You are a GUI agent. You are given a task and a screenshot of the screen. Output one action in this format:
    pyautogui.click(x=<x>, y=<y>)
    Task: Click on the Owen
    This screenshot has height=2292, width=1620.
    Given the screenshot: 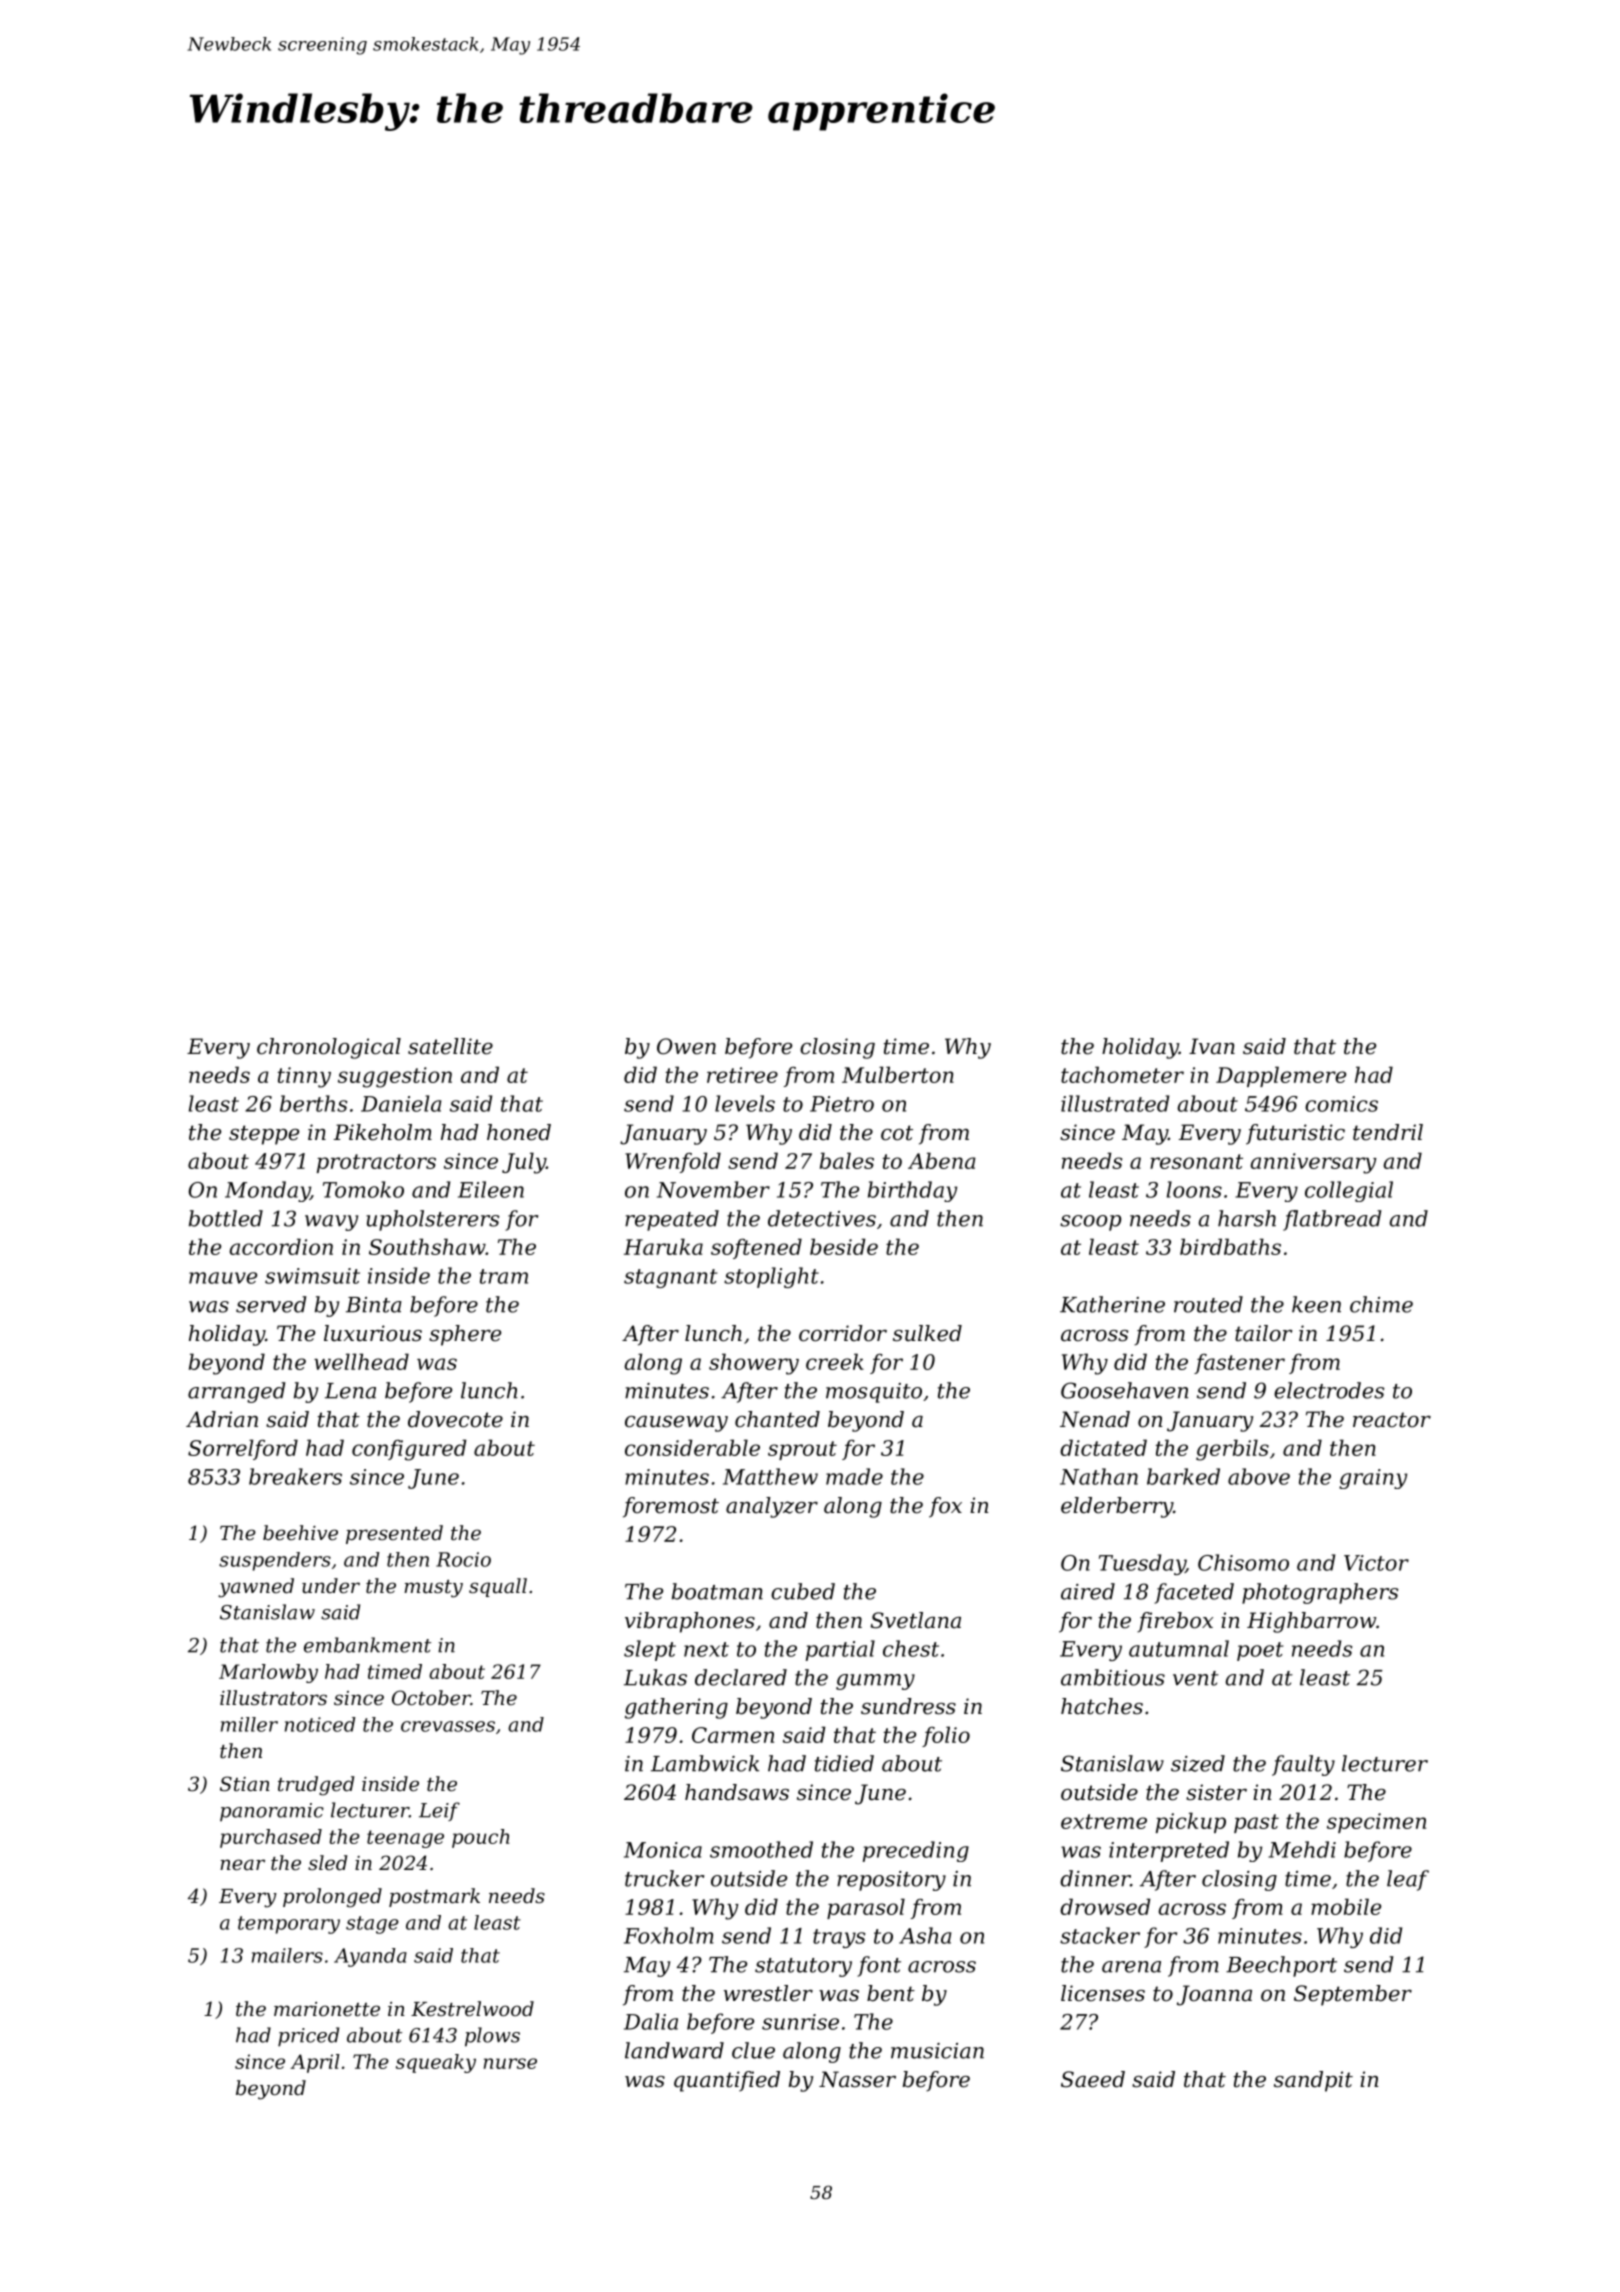 What is the action you would take?
    pyautogui.click(x=686, y=1046)
